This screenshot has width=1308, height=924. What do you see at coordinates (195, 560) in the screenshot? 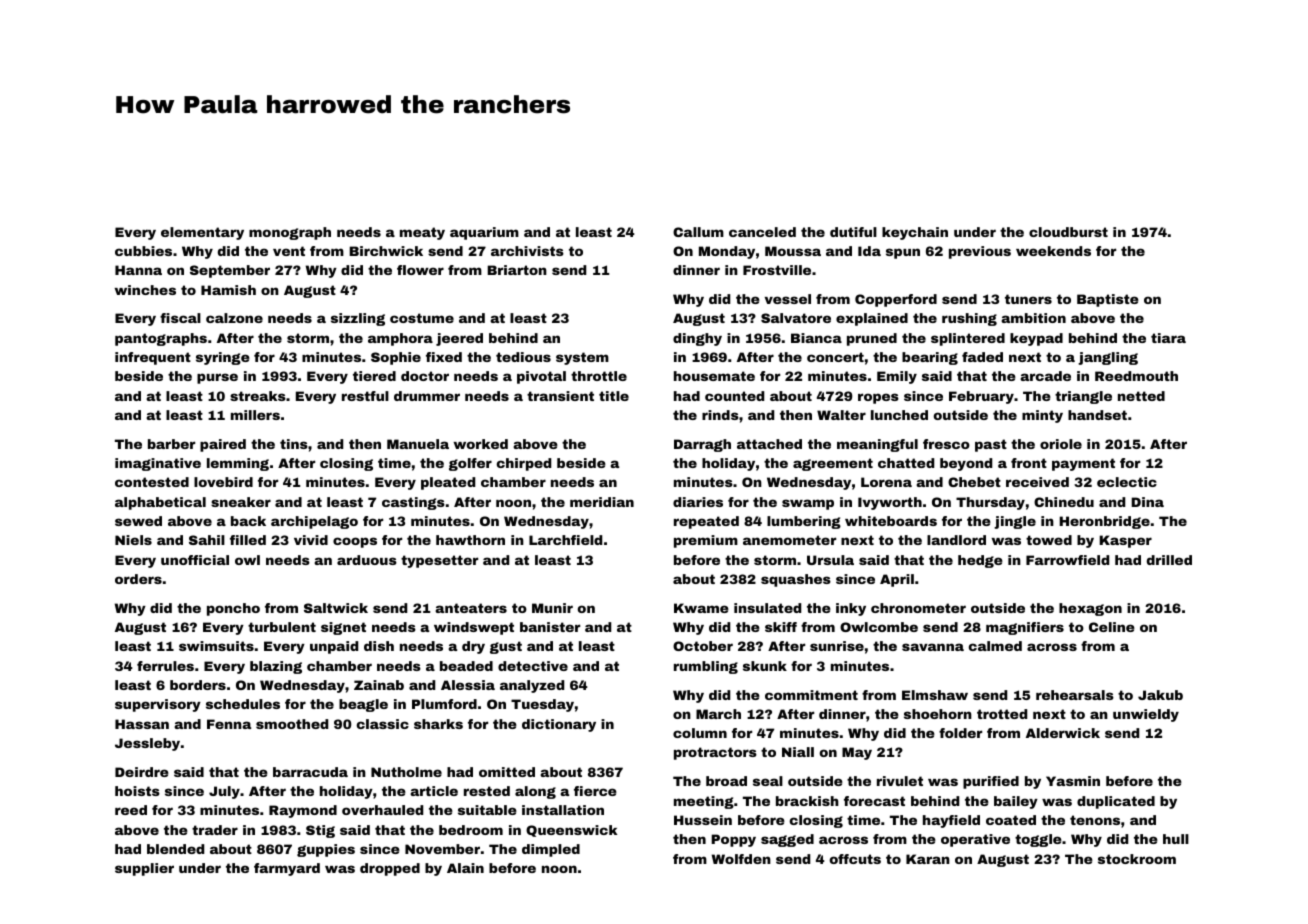
I see `unofficial` at bounding box center [195, 560].
